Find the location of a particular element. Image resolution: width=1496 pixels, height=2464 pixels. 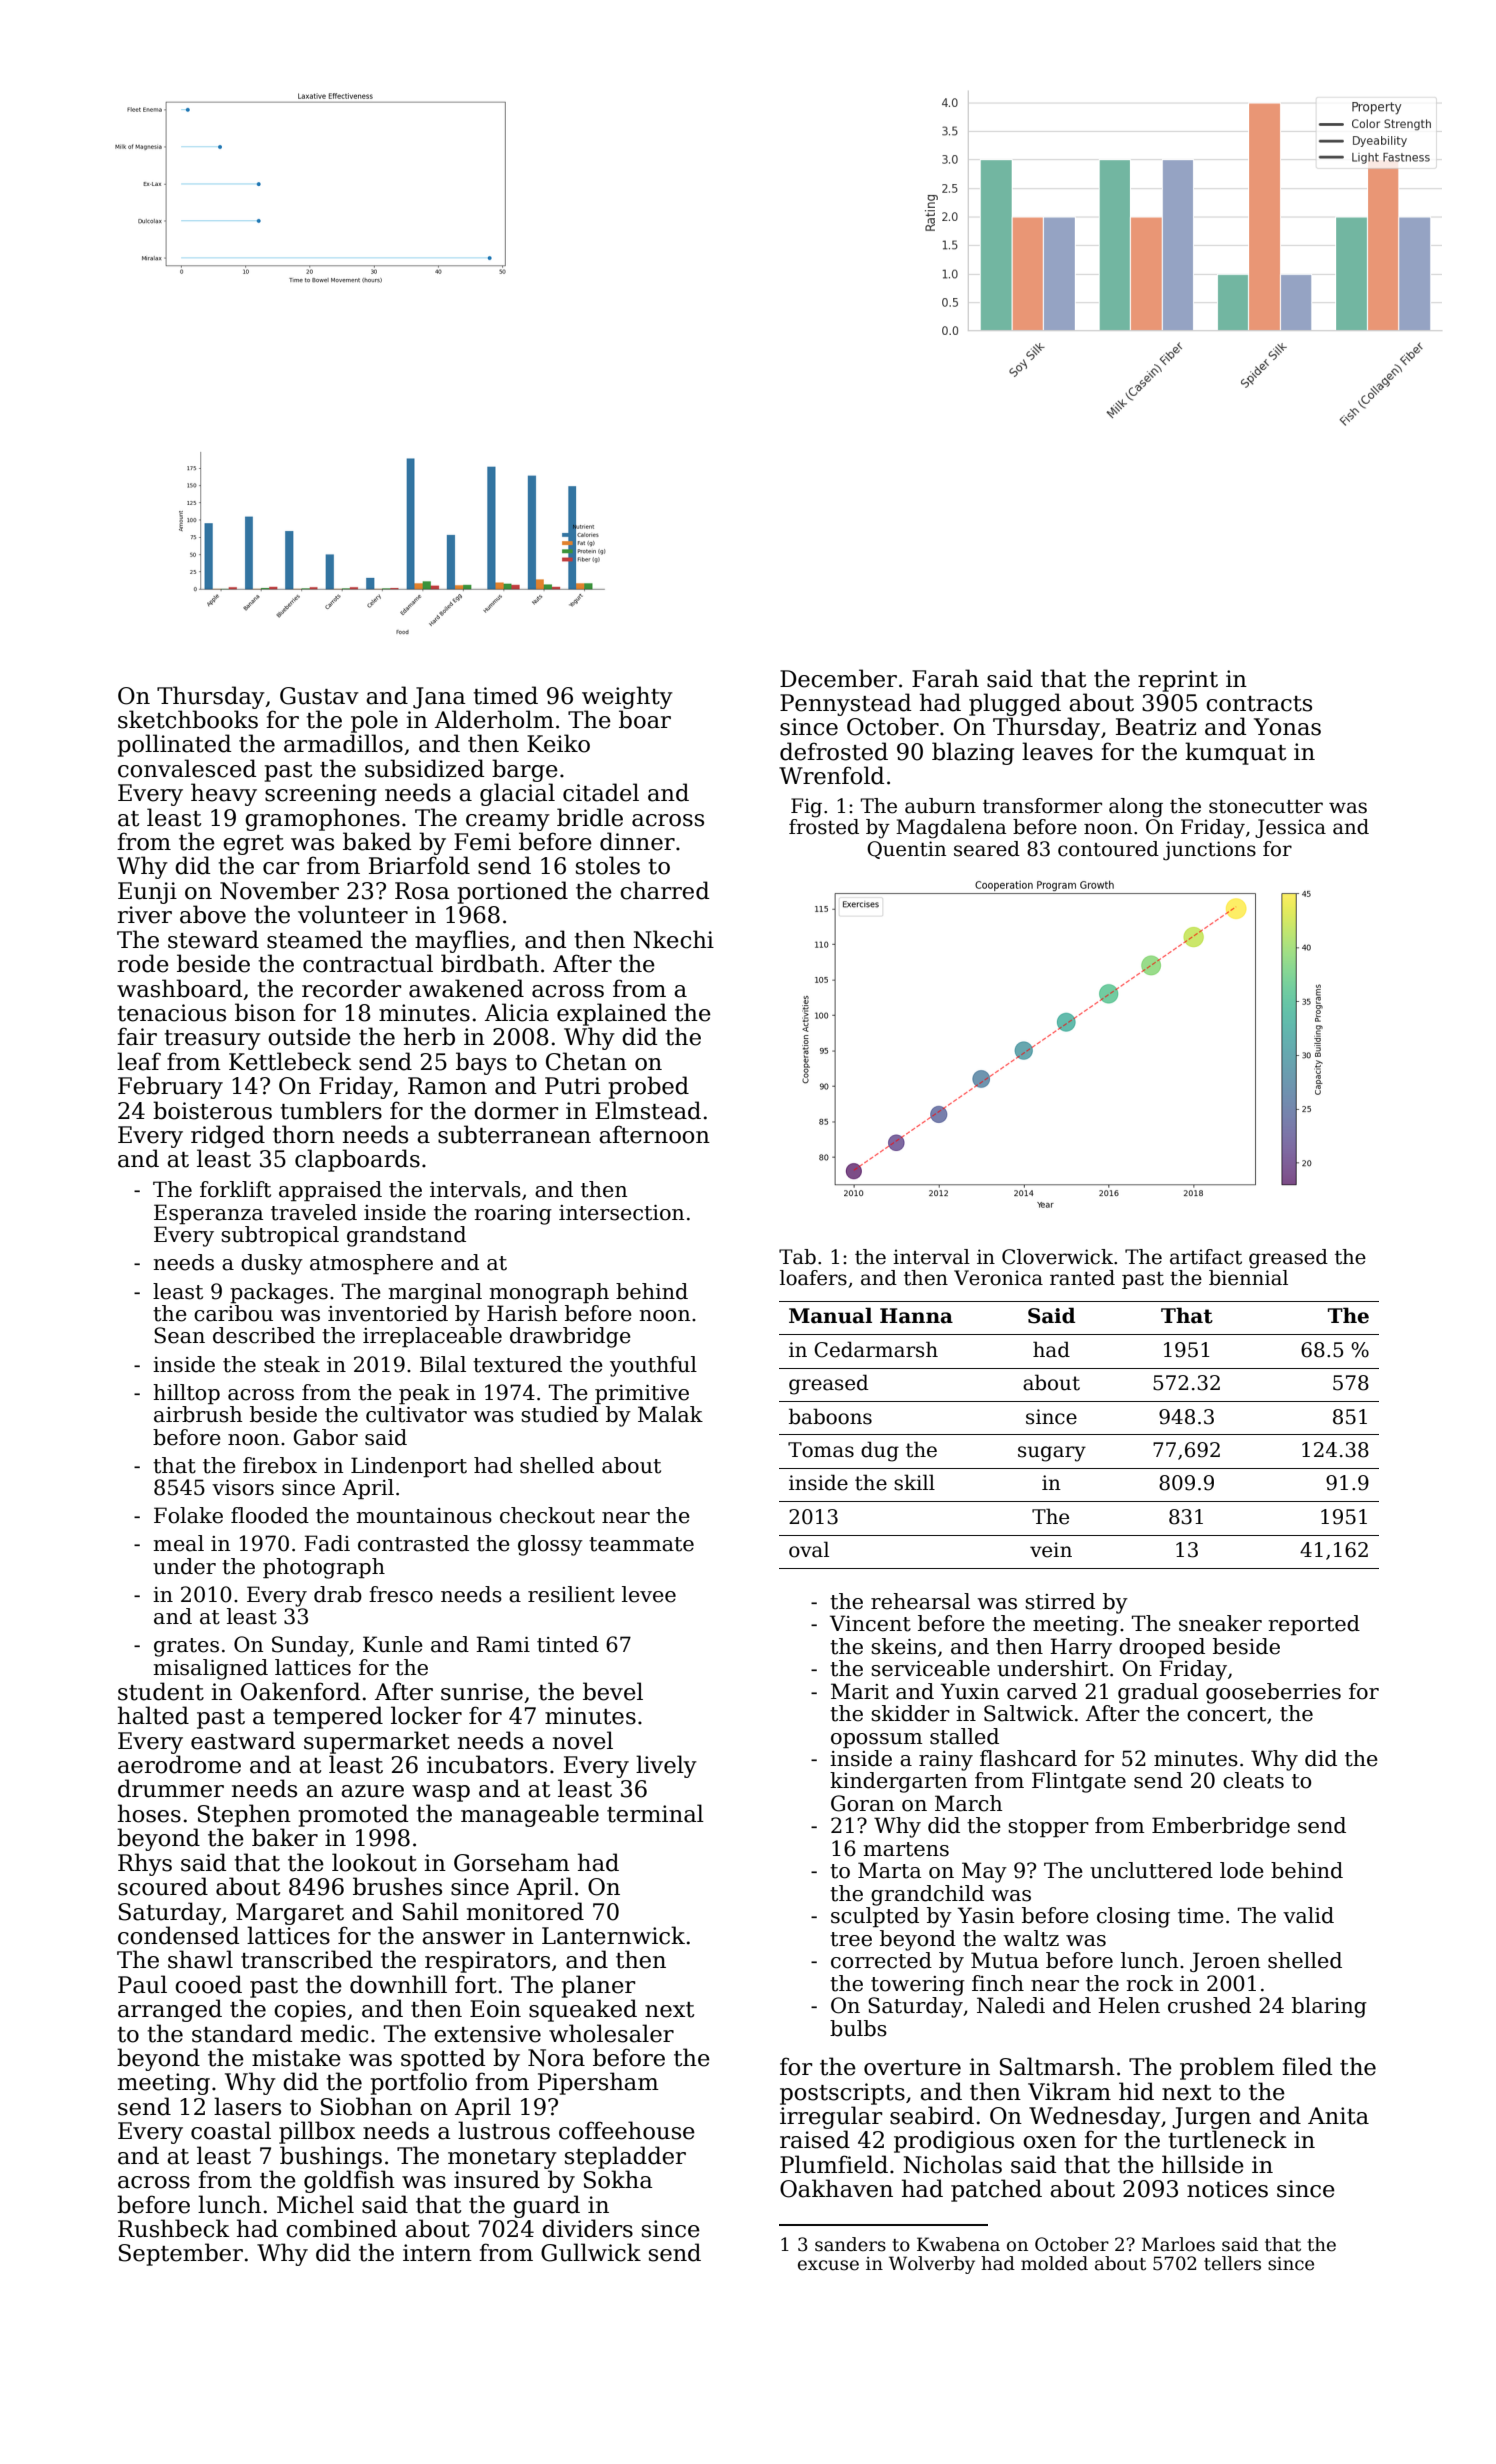

steak is located at coordinates (292, 1364).
